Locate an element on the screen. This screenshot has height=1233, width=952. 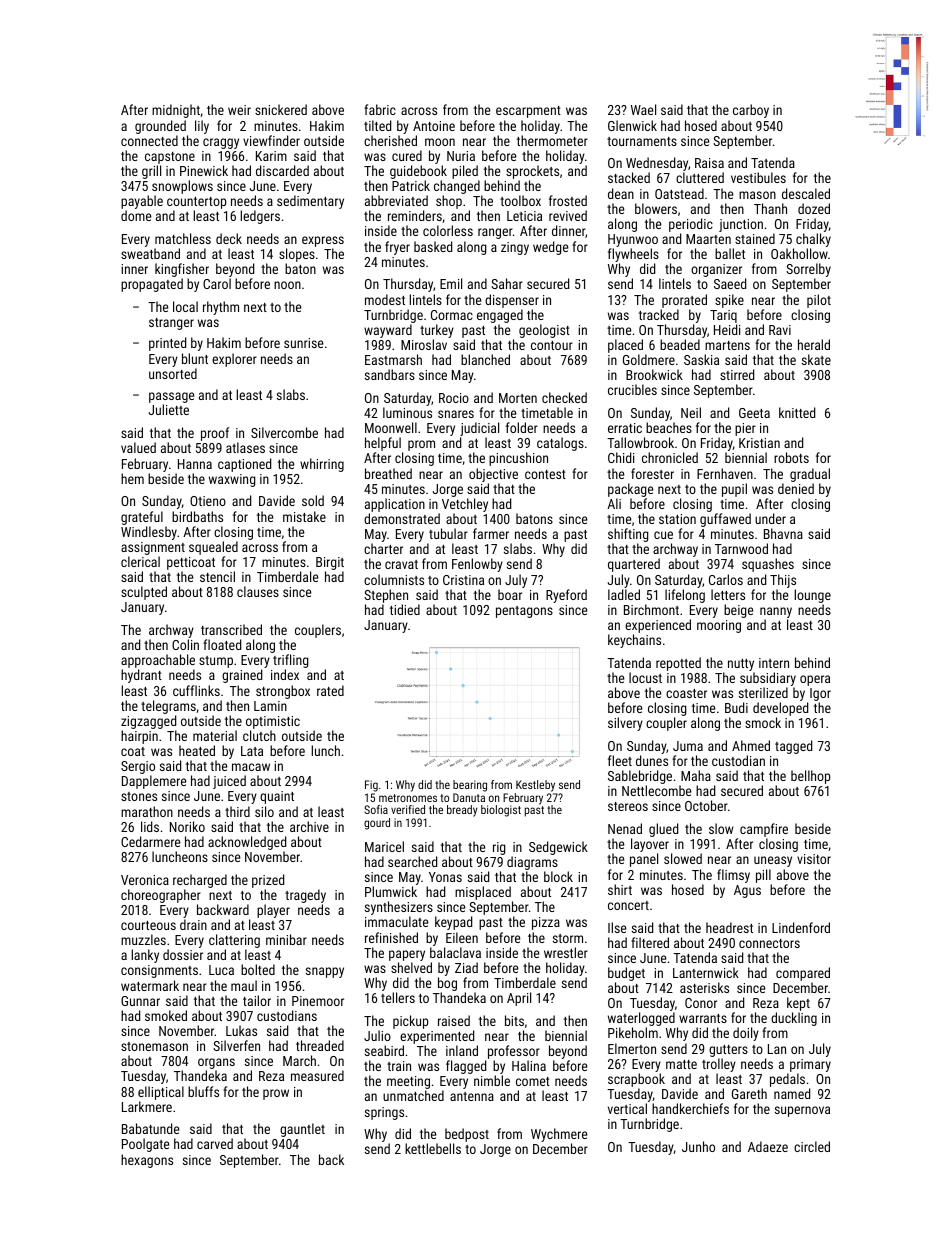
Igor is located at coordinates (820, 694).
